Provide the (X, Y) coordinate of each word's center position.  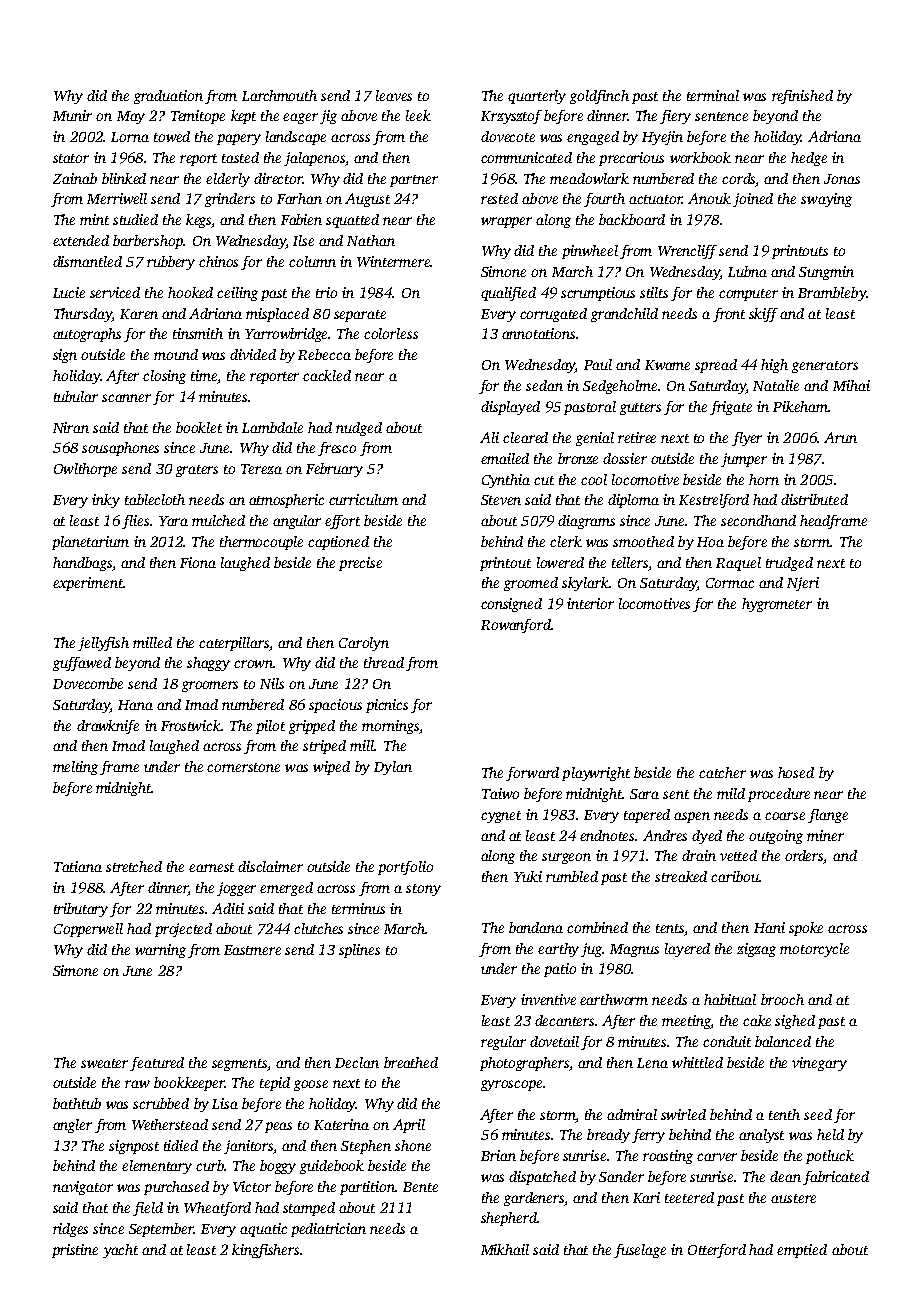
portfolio (405, 868)
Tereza (261, 469)
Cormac (730, 583)
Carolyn (364, 644)
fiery (675, 117)
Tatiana (78, 866)
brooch (782, 999)
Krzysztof (511, 117)
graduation (168, 97)
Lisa (225, 1103)
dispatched (542, 1178)
